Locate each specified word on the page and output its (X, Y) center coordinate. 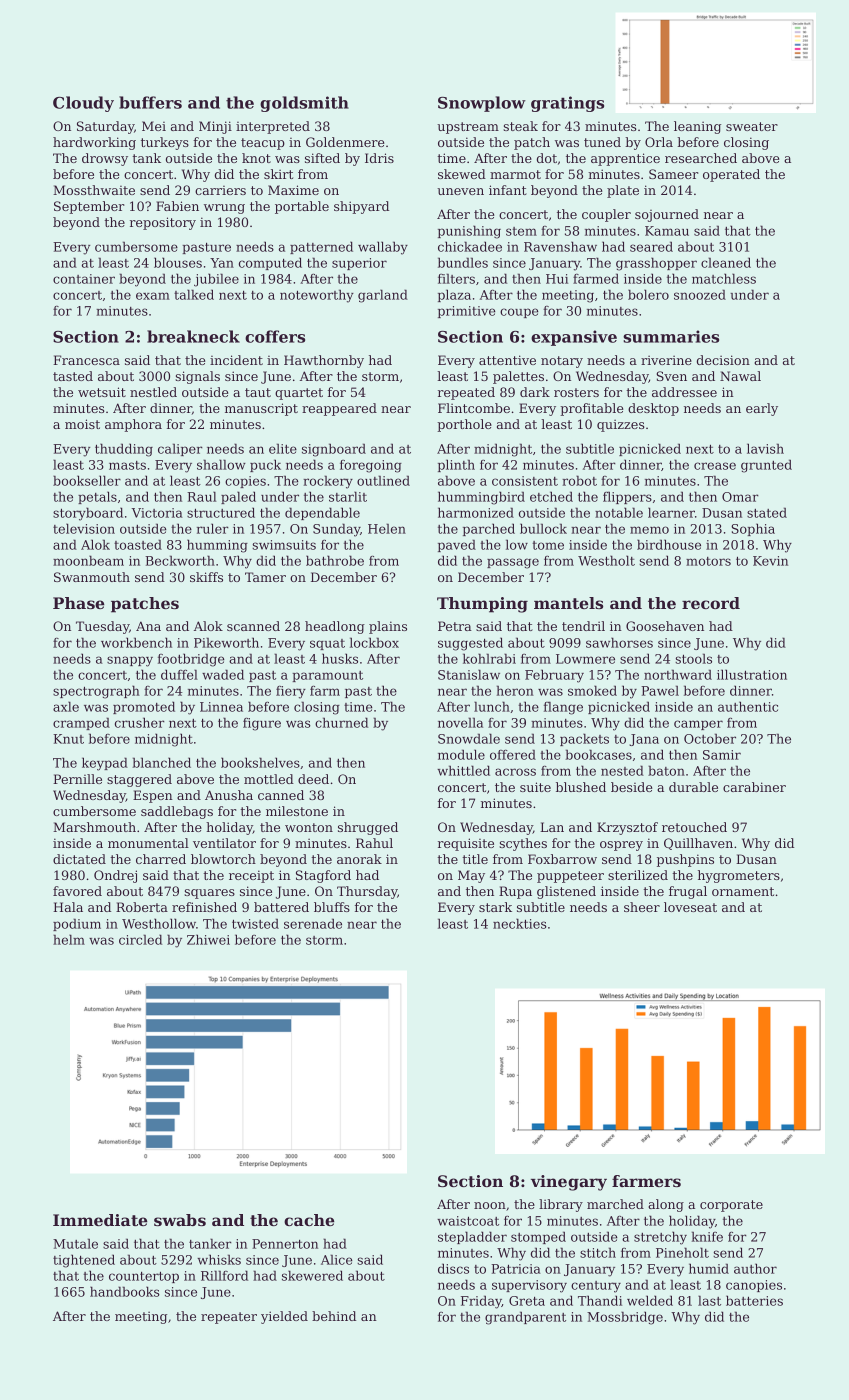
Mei (154, 126)
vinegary (569, 1183)
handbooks (125, 1291)
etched (551, 496)
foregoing (371, 466)
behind (334, 1316)
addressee (684, 392)
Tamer (265, 577)
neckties (520, 923)
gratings (567, 104)
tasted (73, 376)
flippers (627, 497)
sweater (752, 126)
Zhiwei (208, 939)
